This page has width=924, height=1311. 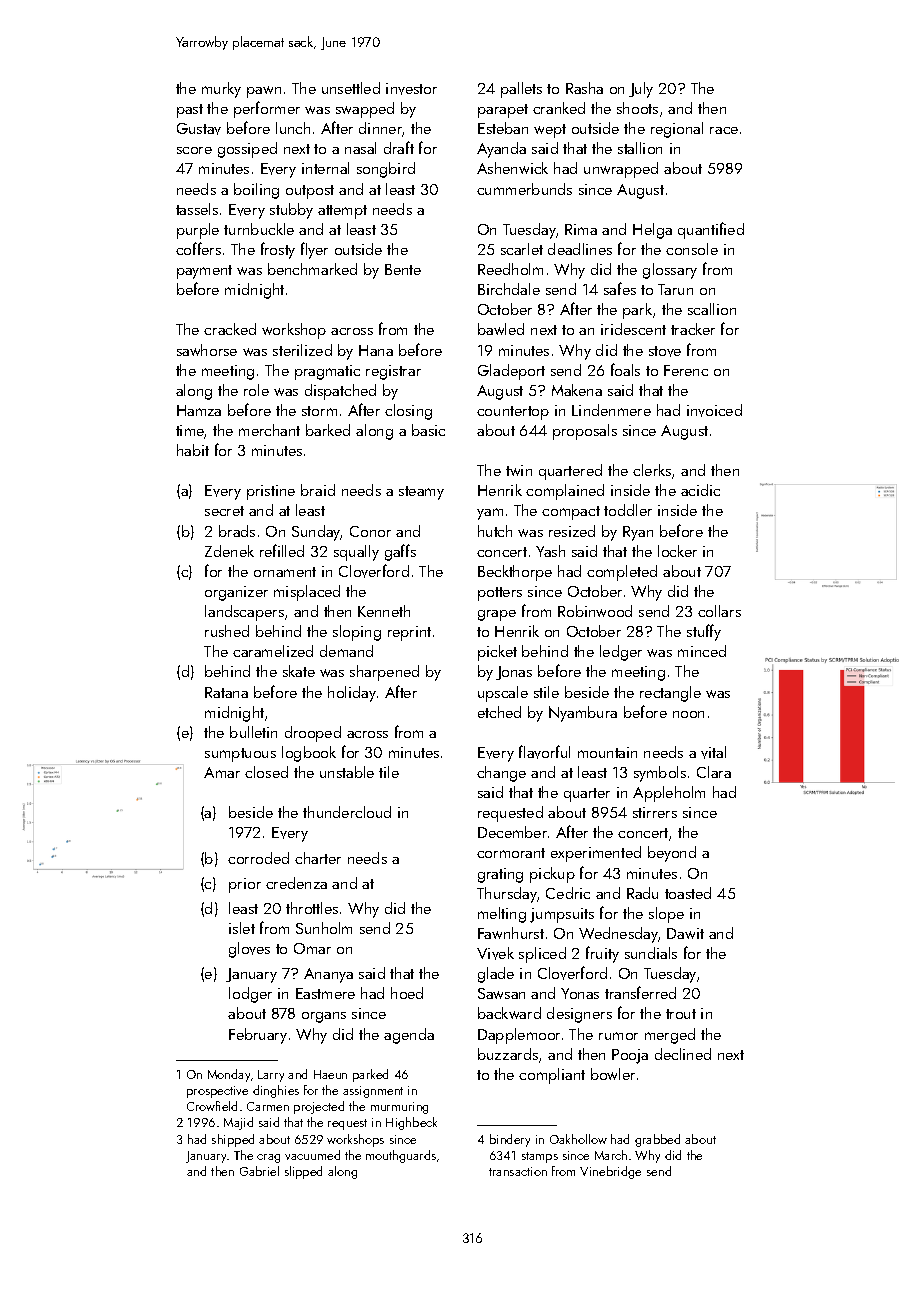 What do you see at coordinates (312, 1155) in the page?
I see `vacuumed` at bounding box center [312, 1155].
